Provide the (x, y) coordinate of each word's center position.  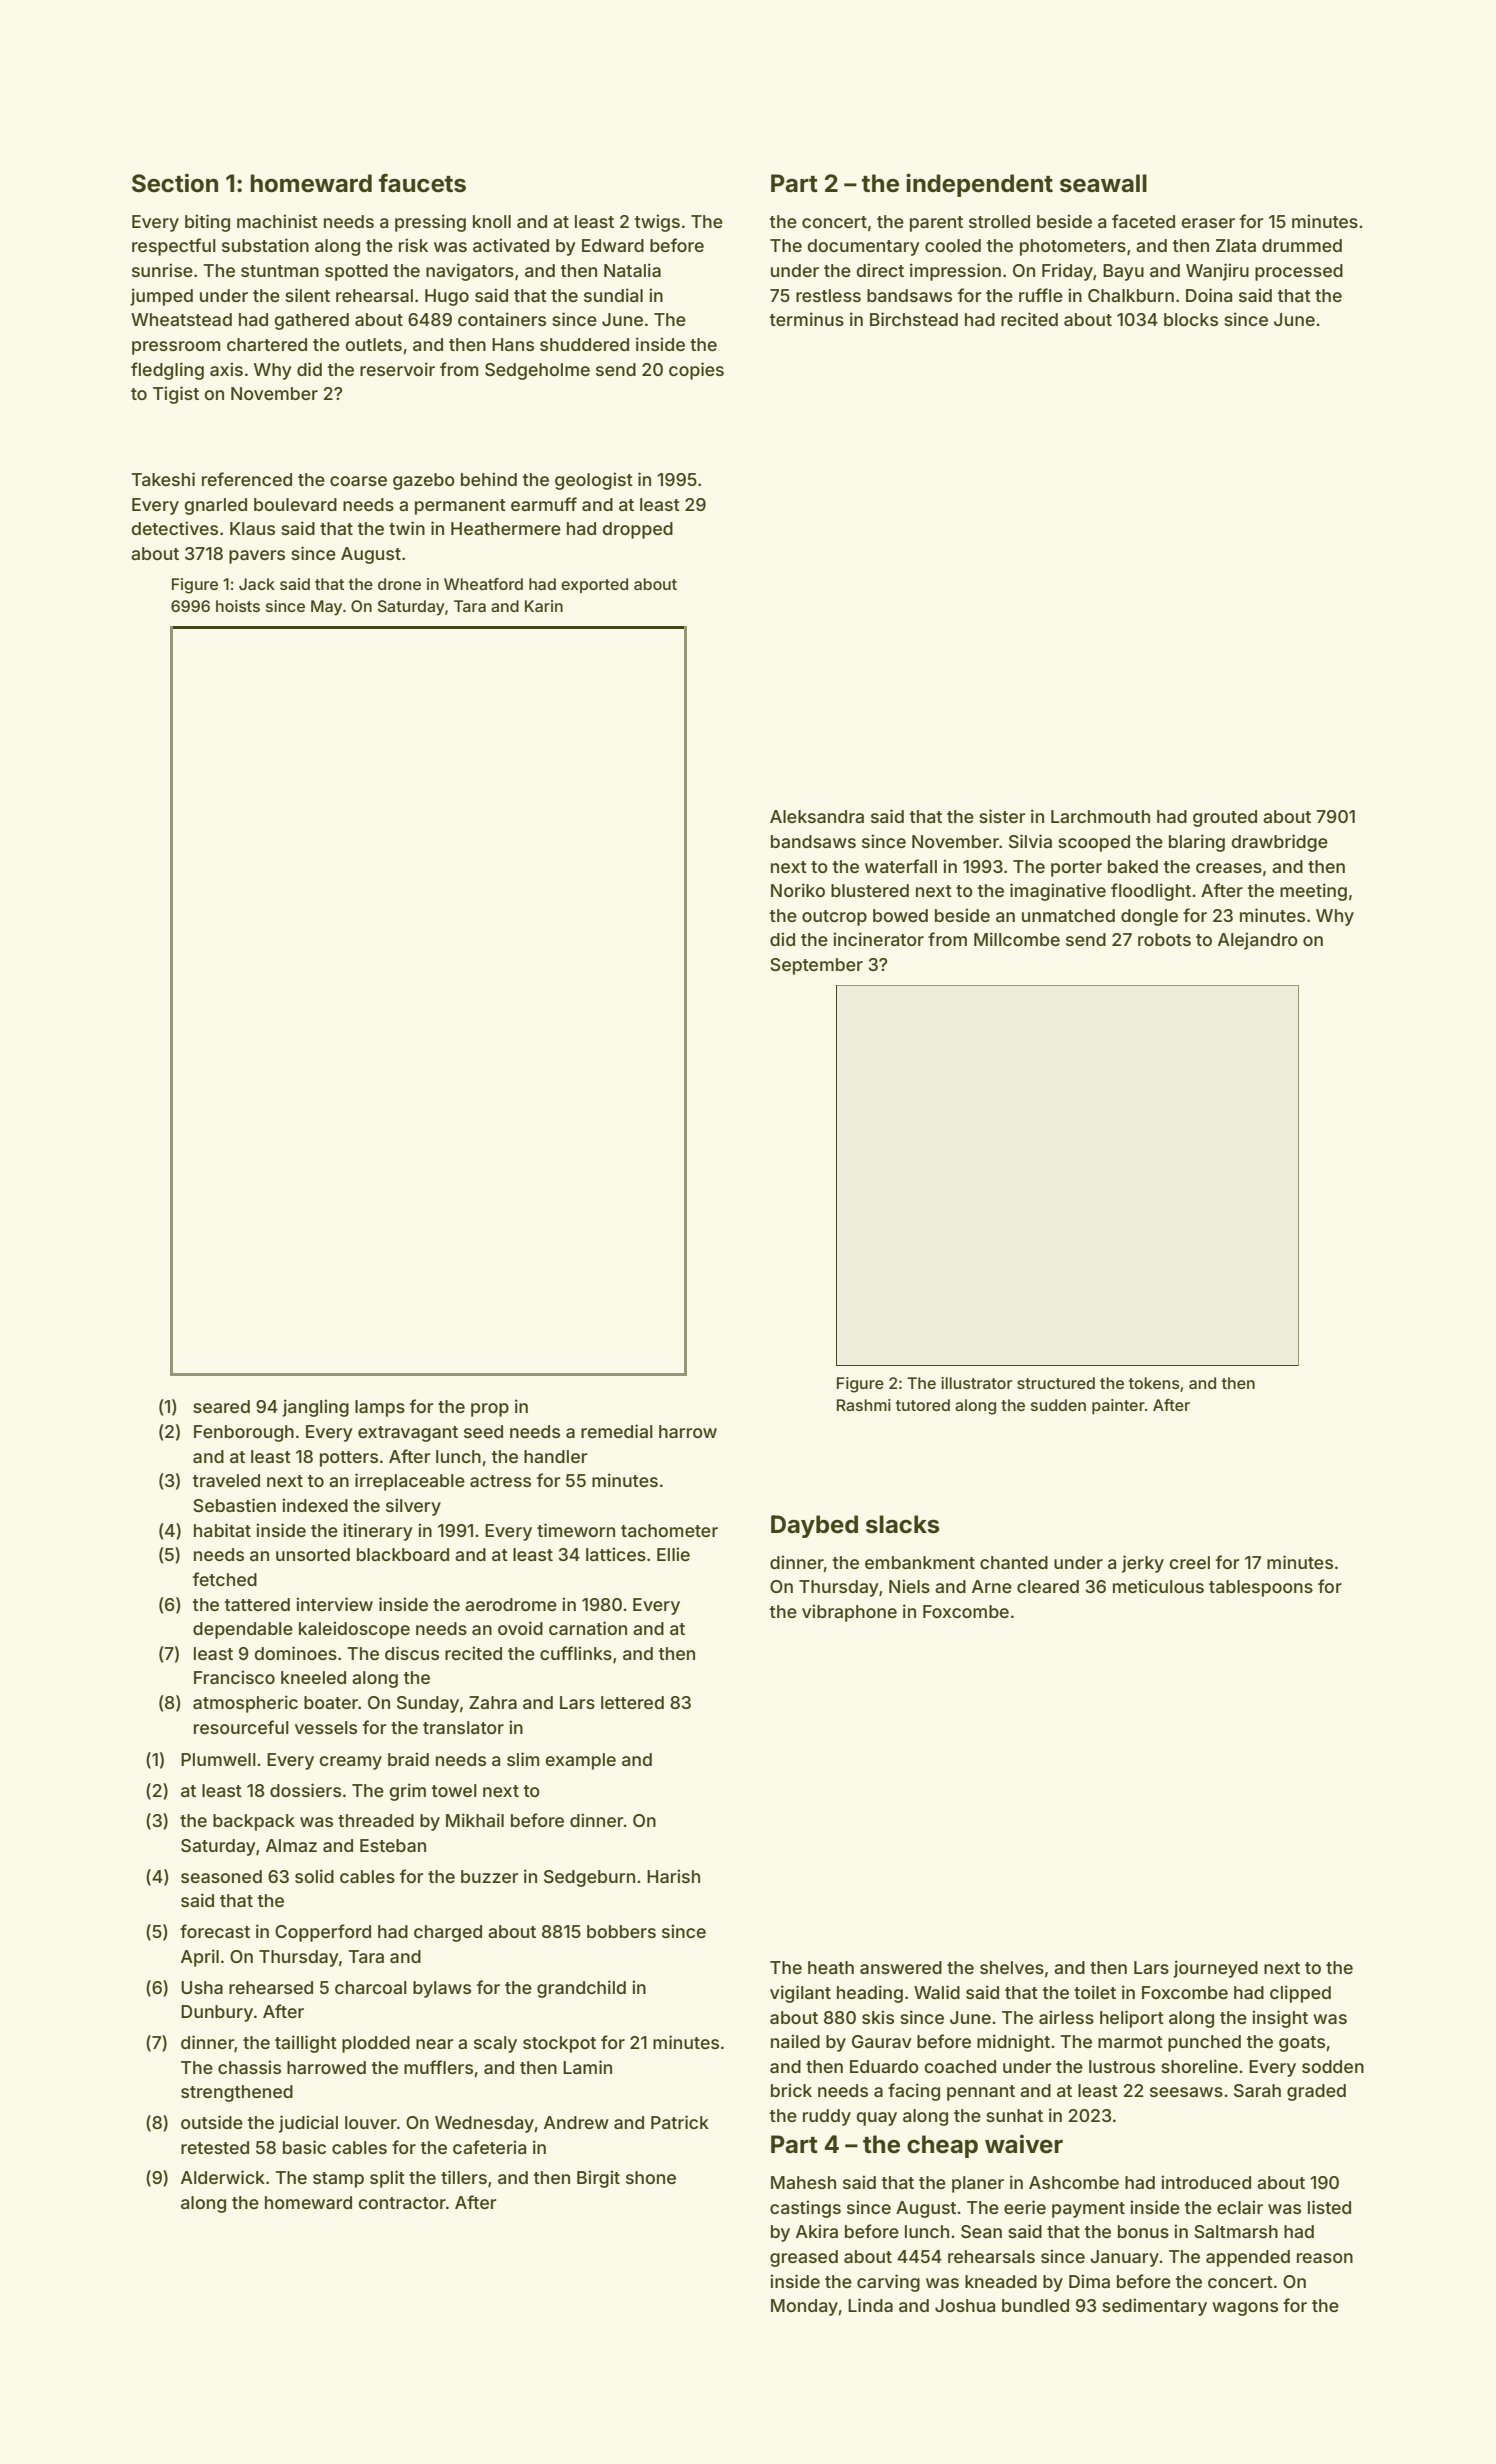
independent (979, 185)
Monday (804, 2307)
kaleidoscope (354, 1630)
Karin (544, 606)
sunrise (162, 270)
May (326, 608)
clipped (1300, 1994)
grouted (1225, 818)
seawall (1103, 183)
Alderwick (223, 2177)
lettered (632, 1702)
